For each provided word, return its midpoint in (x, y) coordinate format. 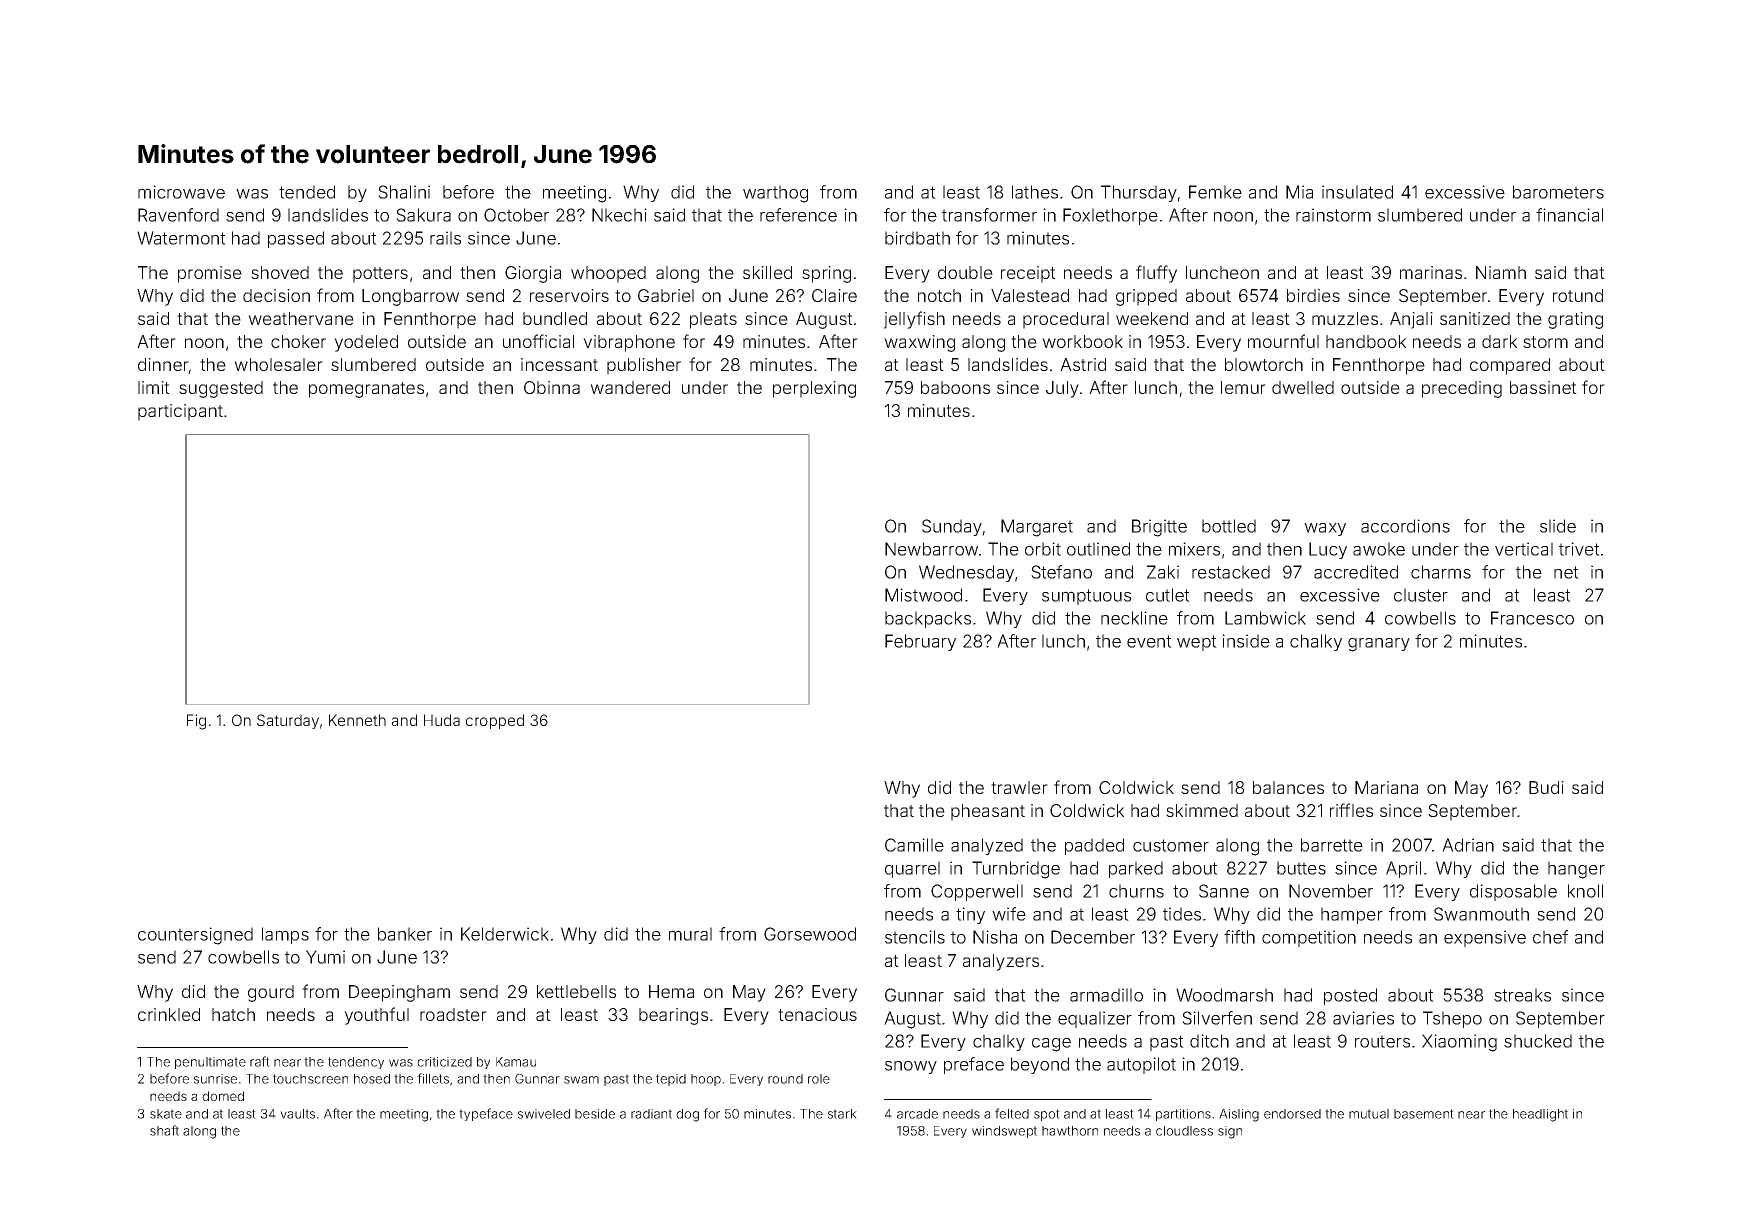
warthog (775, 194)
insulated (1357, 192)
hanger (1576, 870)
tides (1182, 914)
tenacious (817, 1014)
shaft (164, 1130)
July (1062, 389)
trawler (1019, 787)
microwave (181, 192)
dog (687, 1115)
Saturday (288, 721)
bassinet (1543, 387)
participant (180, 412)
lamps (285, 935)
